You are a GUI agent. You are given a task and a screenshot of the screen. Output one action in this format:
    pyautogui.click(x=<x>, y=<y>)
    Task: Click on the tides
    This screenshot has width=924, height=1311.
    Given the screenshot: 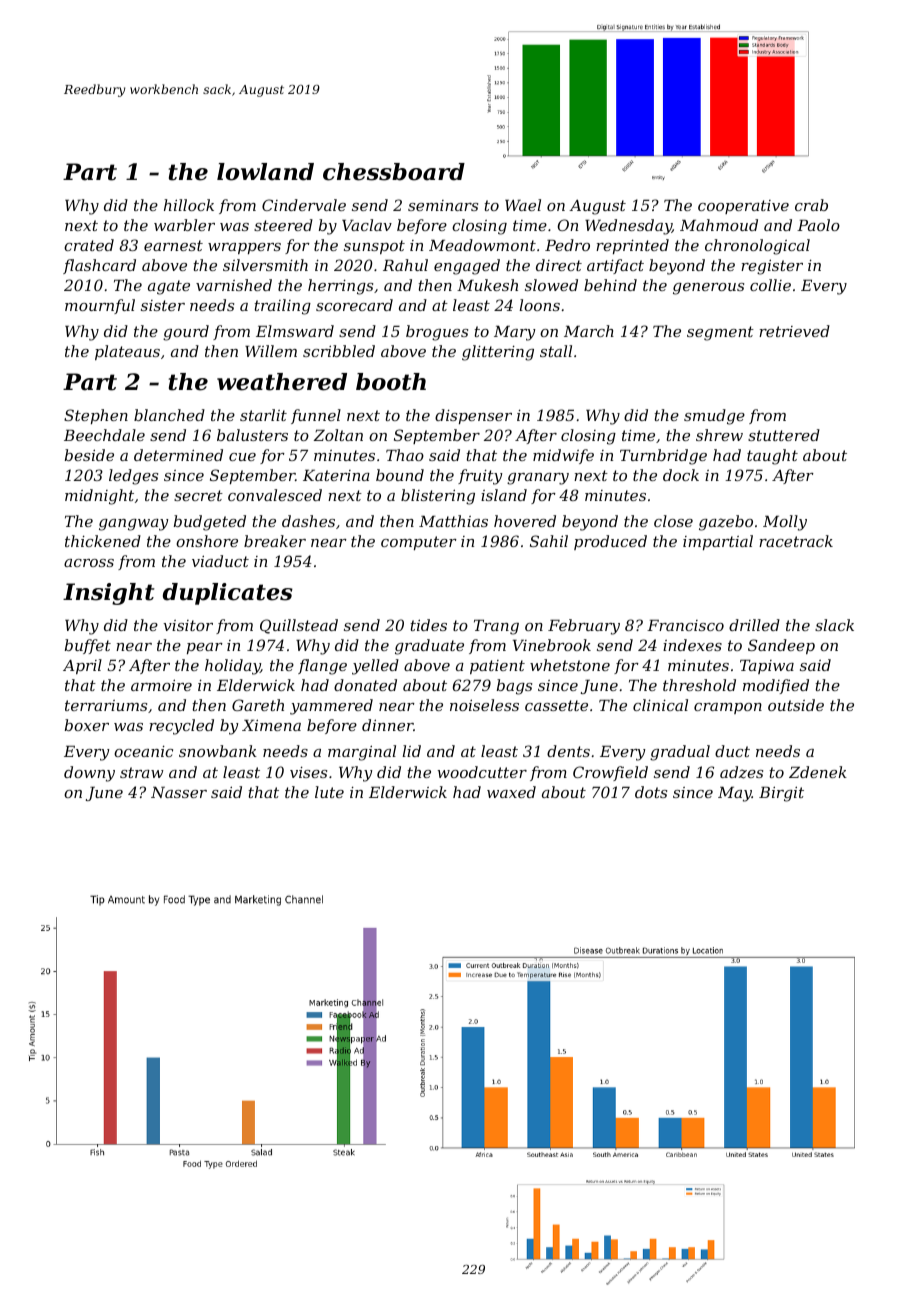 What is the action you would take?
    pyautogui.click(x=428, y=625)
